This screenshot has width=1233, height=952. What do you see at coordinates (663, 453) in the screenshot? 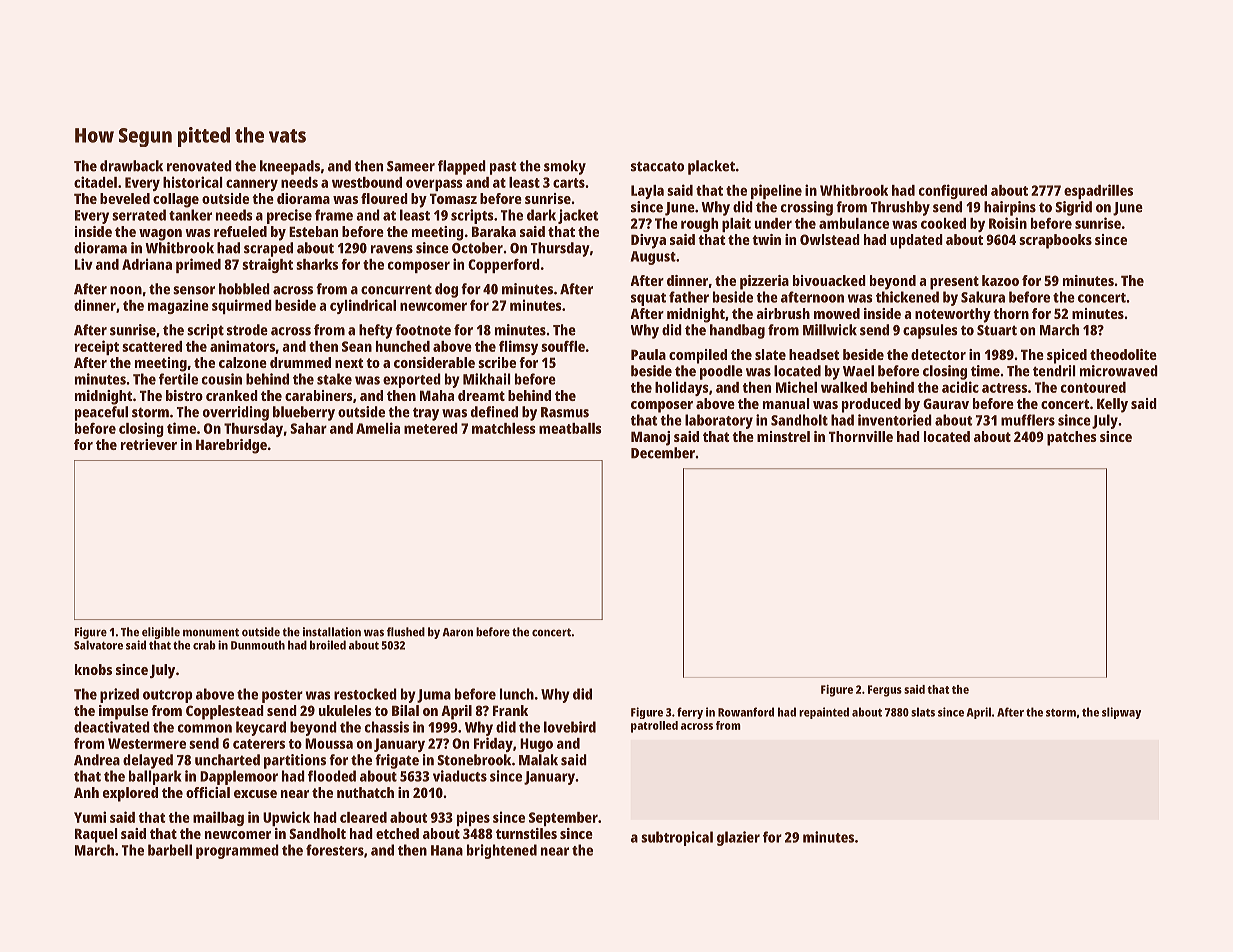
I see `December` at bounding box center [663, 453].
